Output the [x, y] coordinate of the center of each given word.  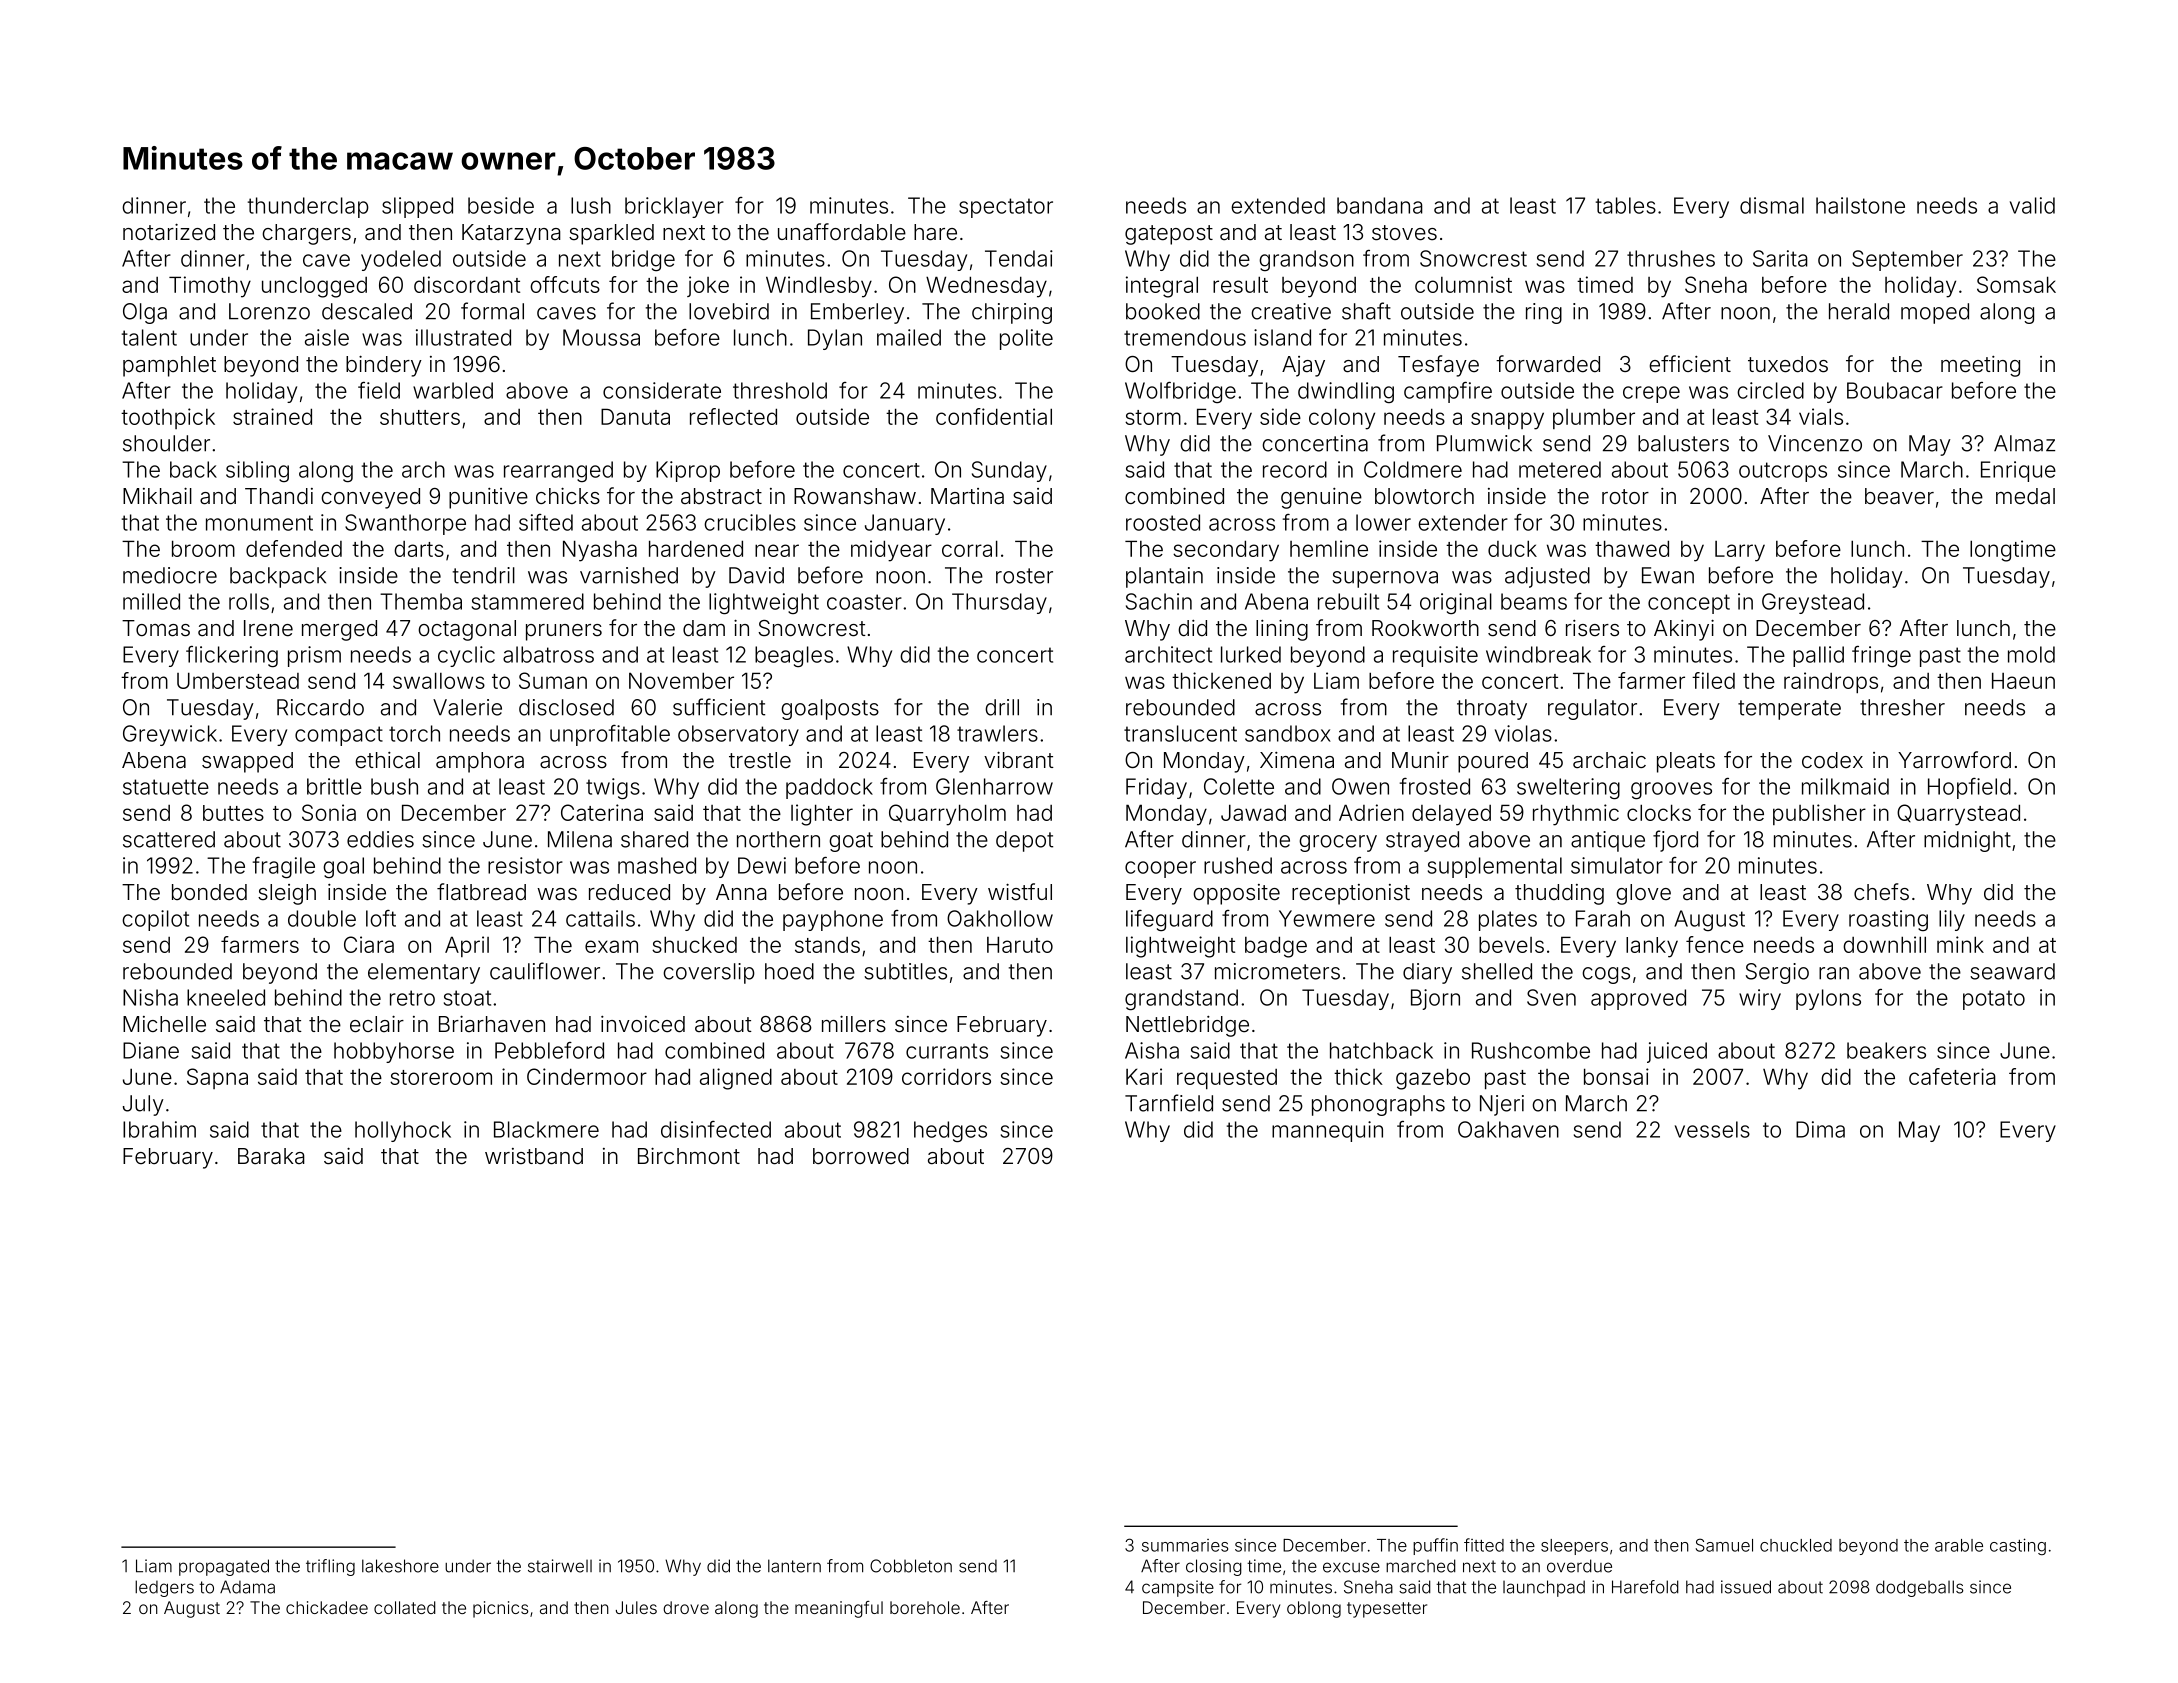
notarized [169, 232]
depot [1024, 841]
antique [1608, 841]
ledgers [164, 1588]
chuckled [1796, 1545]
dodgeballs [1919, 1588]
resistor [525, 865]
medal [2025, 496]
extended [1278, 205]
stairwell [560, 1566]
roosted [1163, 522]
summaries [1185, 1545]
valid [2032, 205]
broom [203, 548]
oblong [1314, 1609]
